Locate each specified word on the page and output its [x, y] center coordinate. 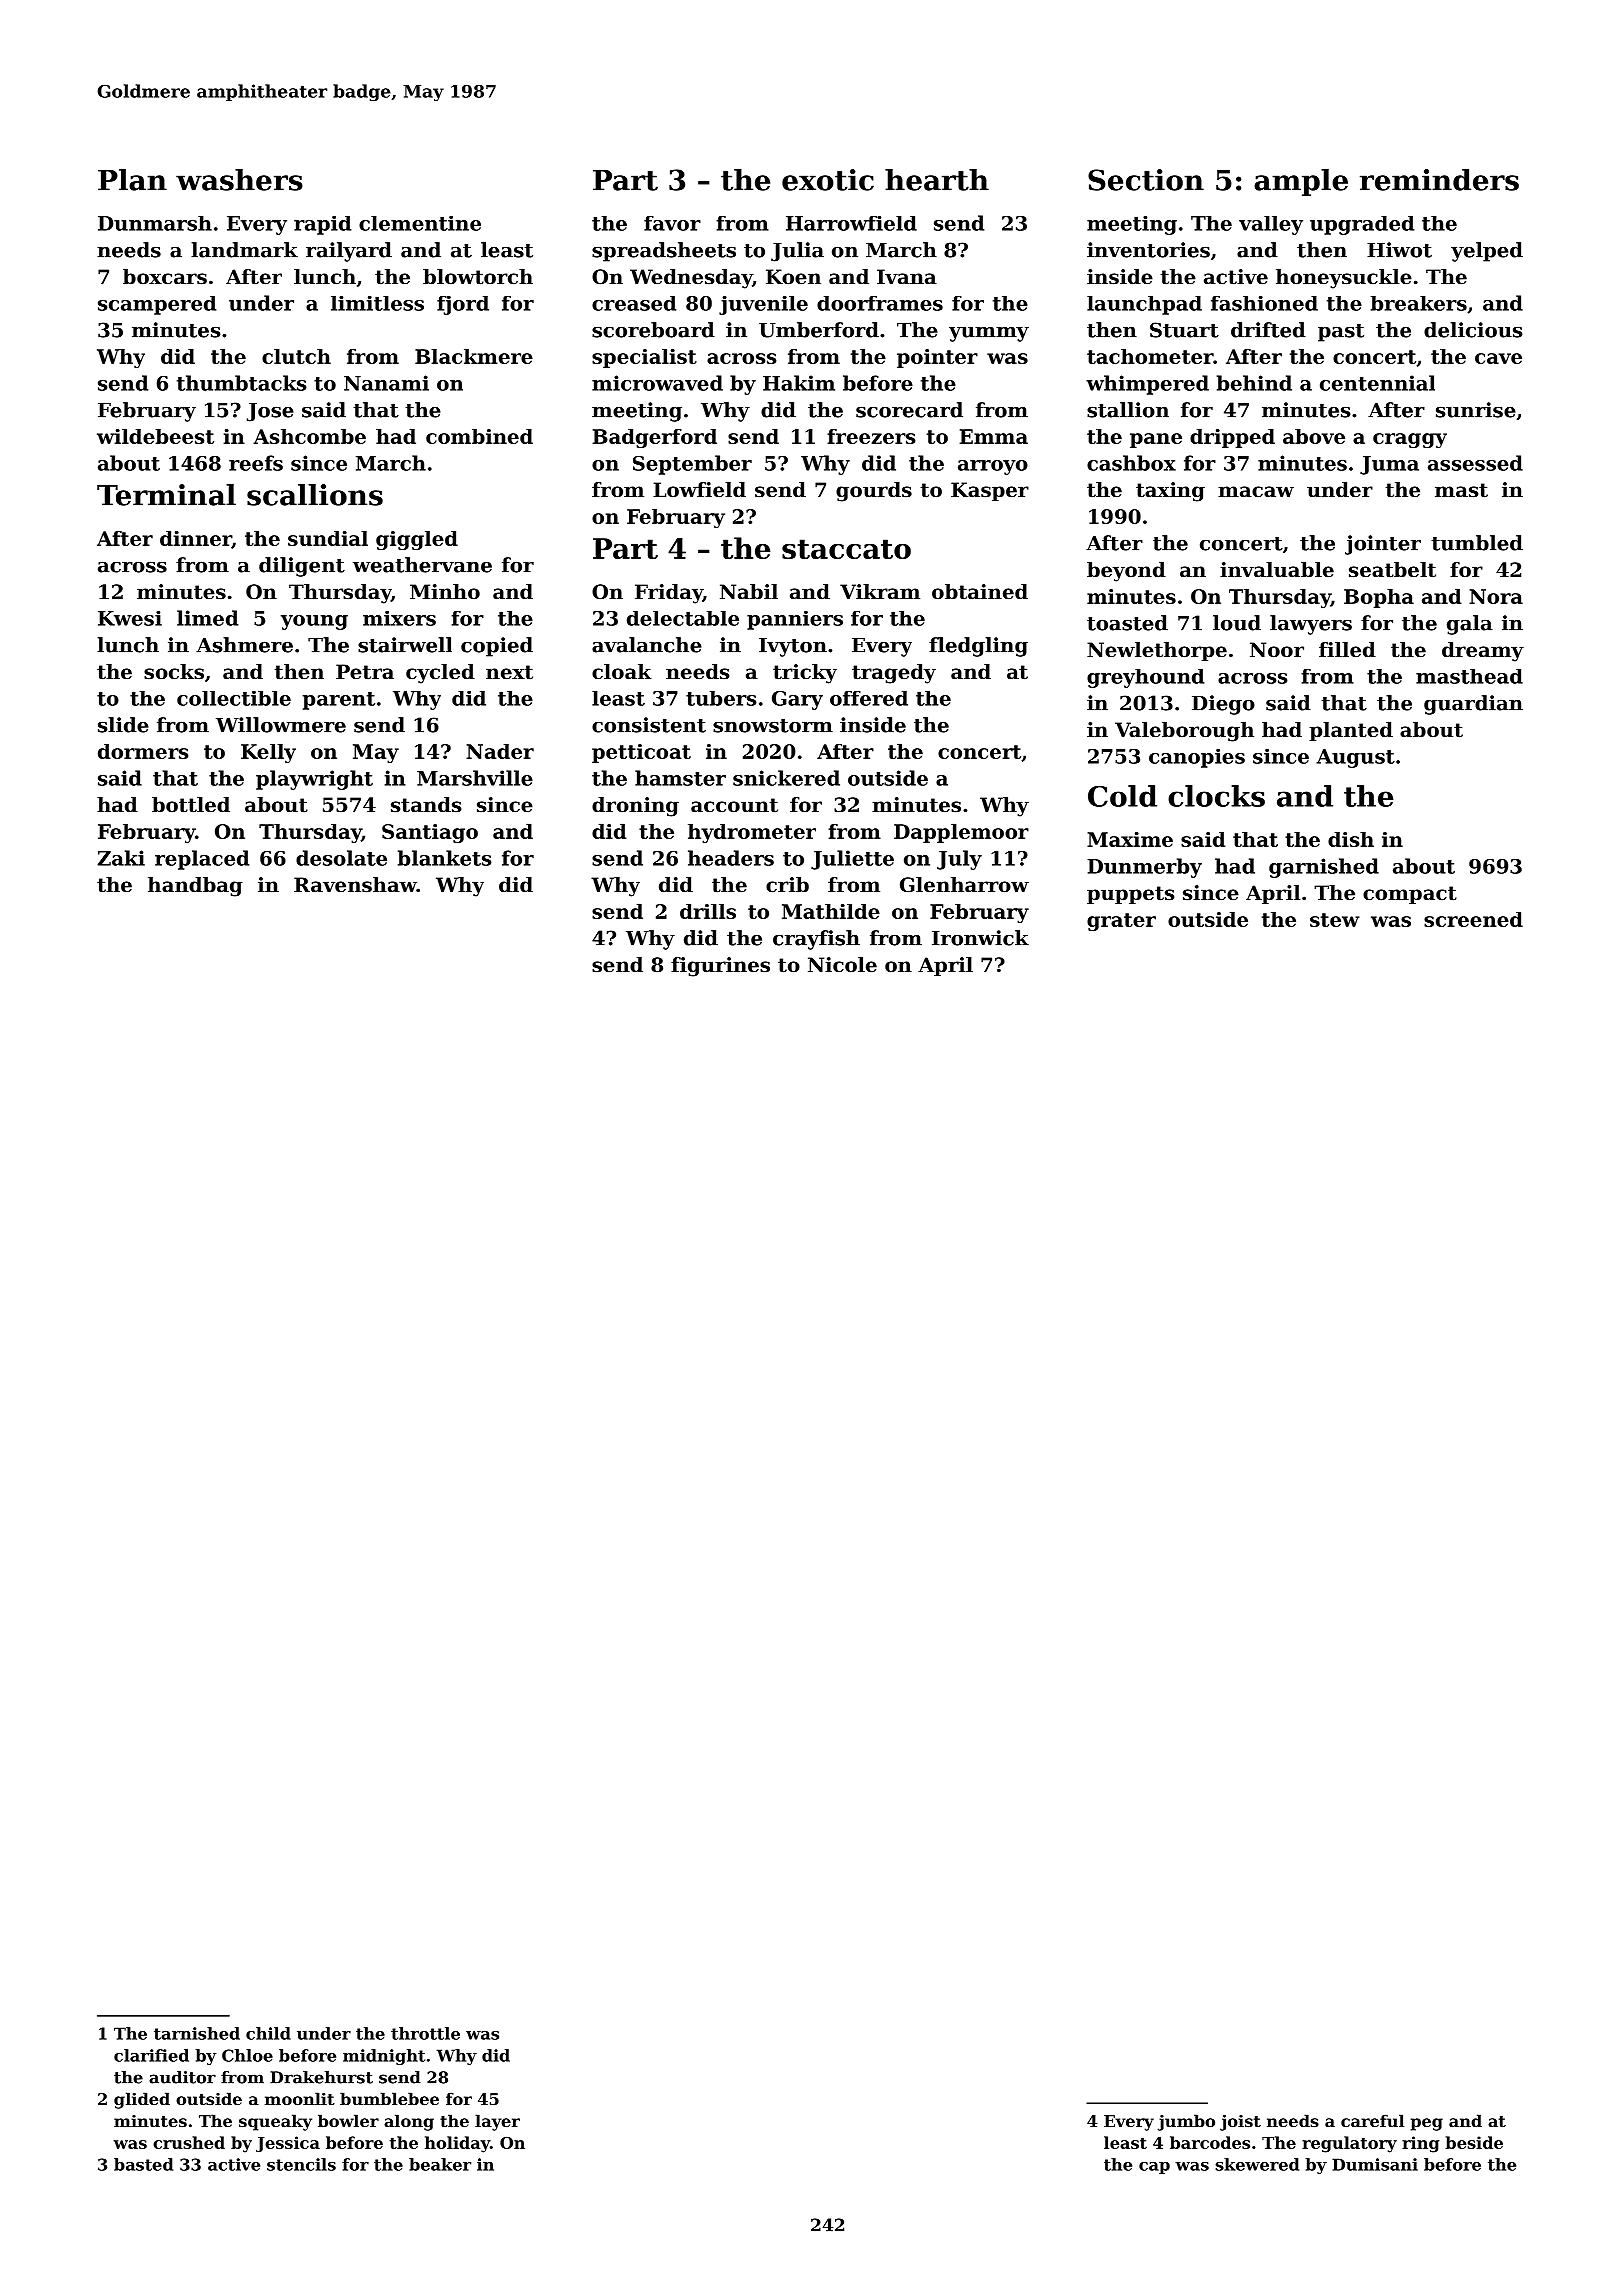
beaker [440, 2164]
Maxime [1130, 839]
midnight [384, 2057]
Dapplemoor [961, 833]
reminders [1439, 180]
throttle [425, 2033]
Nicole [842, 965]
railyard [349, 252]
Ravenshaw [355, 885]
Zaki [121, 858]
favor [672, 223]
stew [1335, 920]
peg [1427, 2124]
